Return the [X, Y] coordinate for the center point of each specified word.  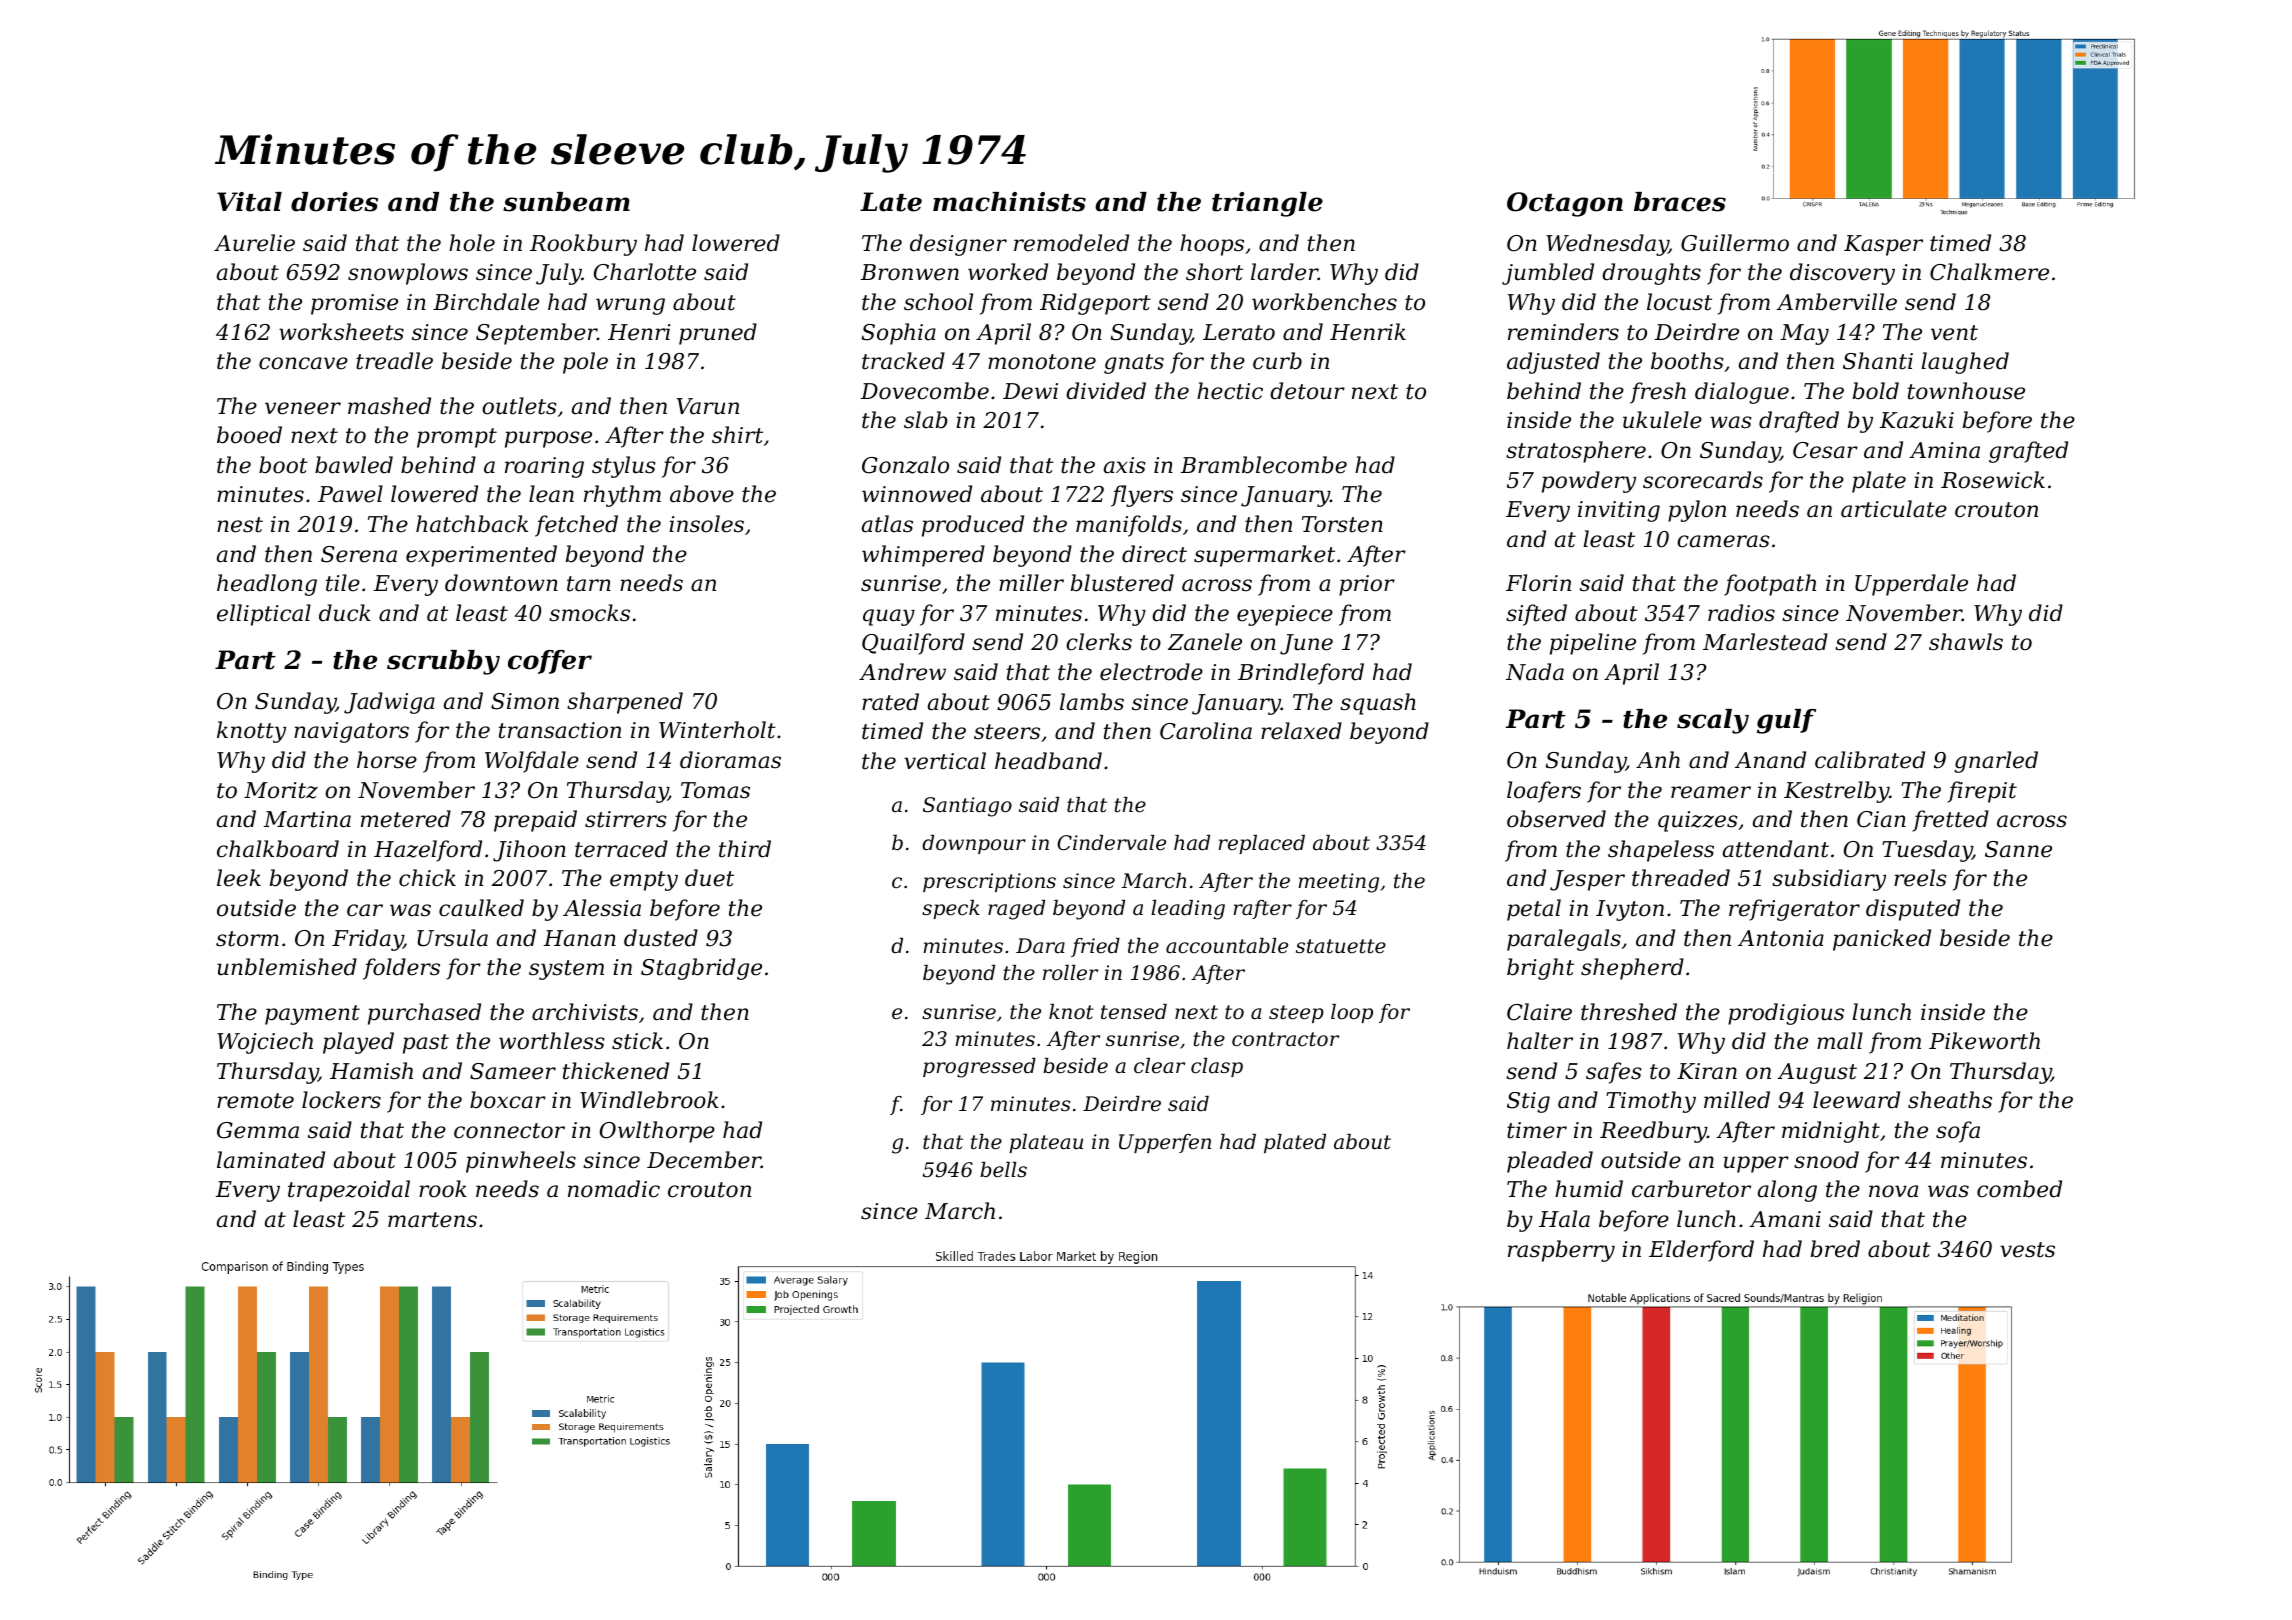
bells [1003, 1170]
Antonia [1781, 938]
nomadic [614, 1189]
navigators [351, 732]
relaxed [1301, 731]
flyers [1142, 496]
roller [1070, 973]
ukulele [1662, 420]
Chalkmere [1989, 272]
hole [472, 243]
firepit [1982, 792]
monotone [1042, 362]
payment [312, 1015]
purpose [548, 439]
